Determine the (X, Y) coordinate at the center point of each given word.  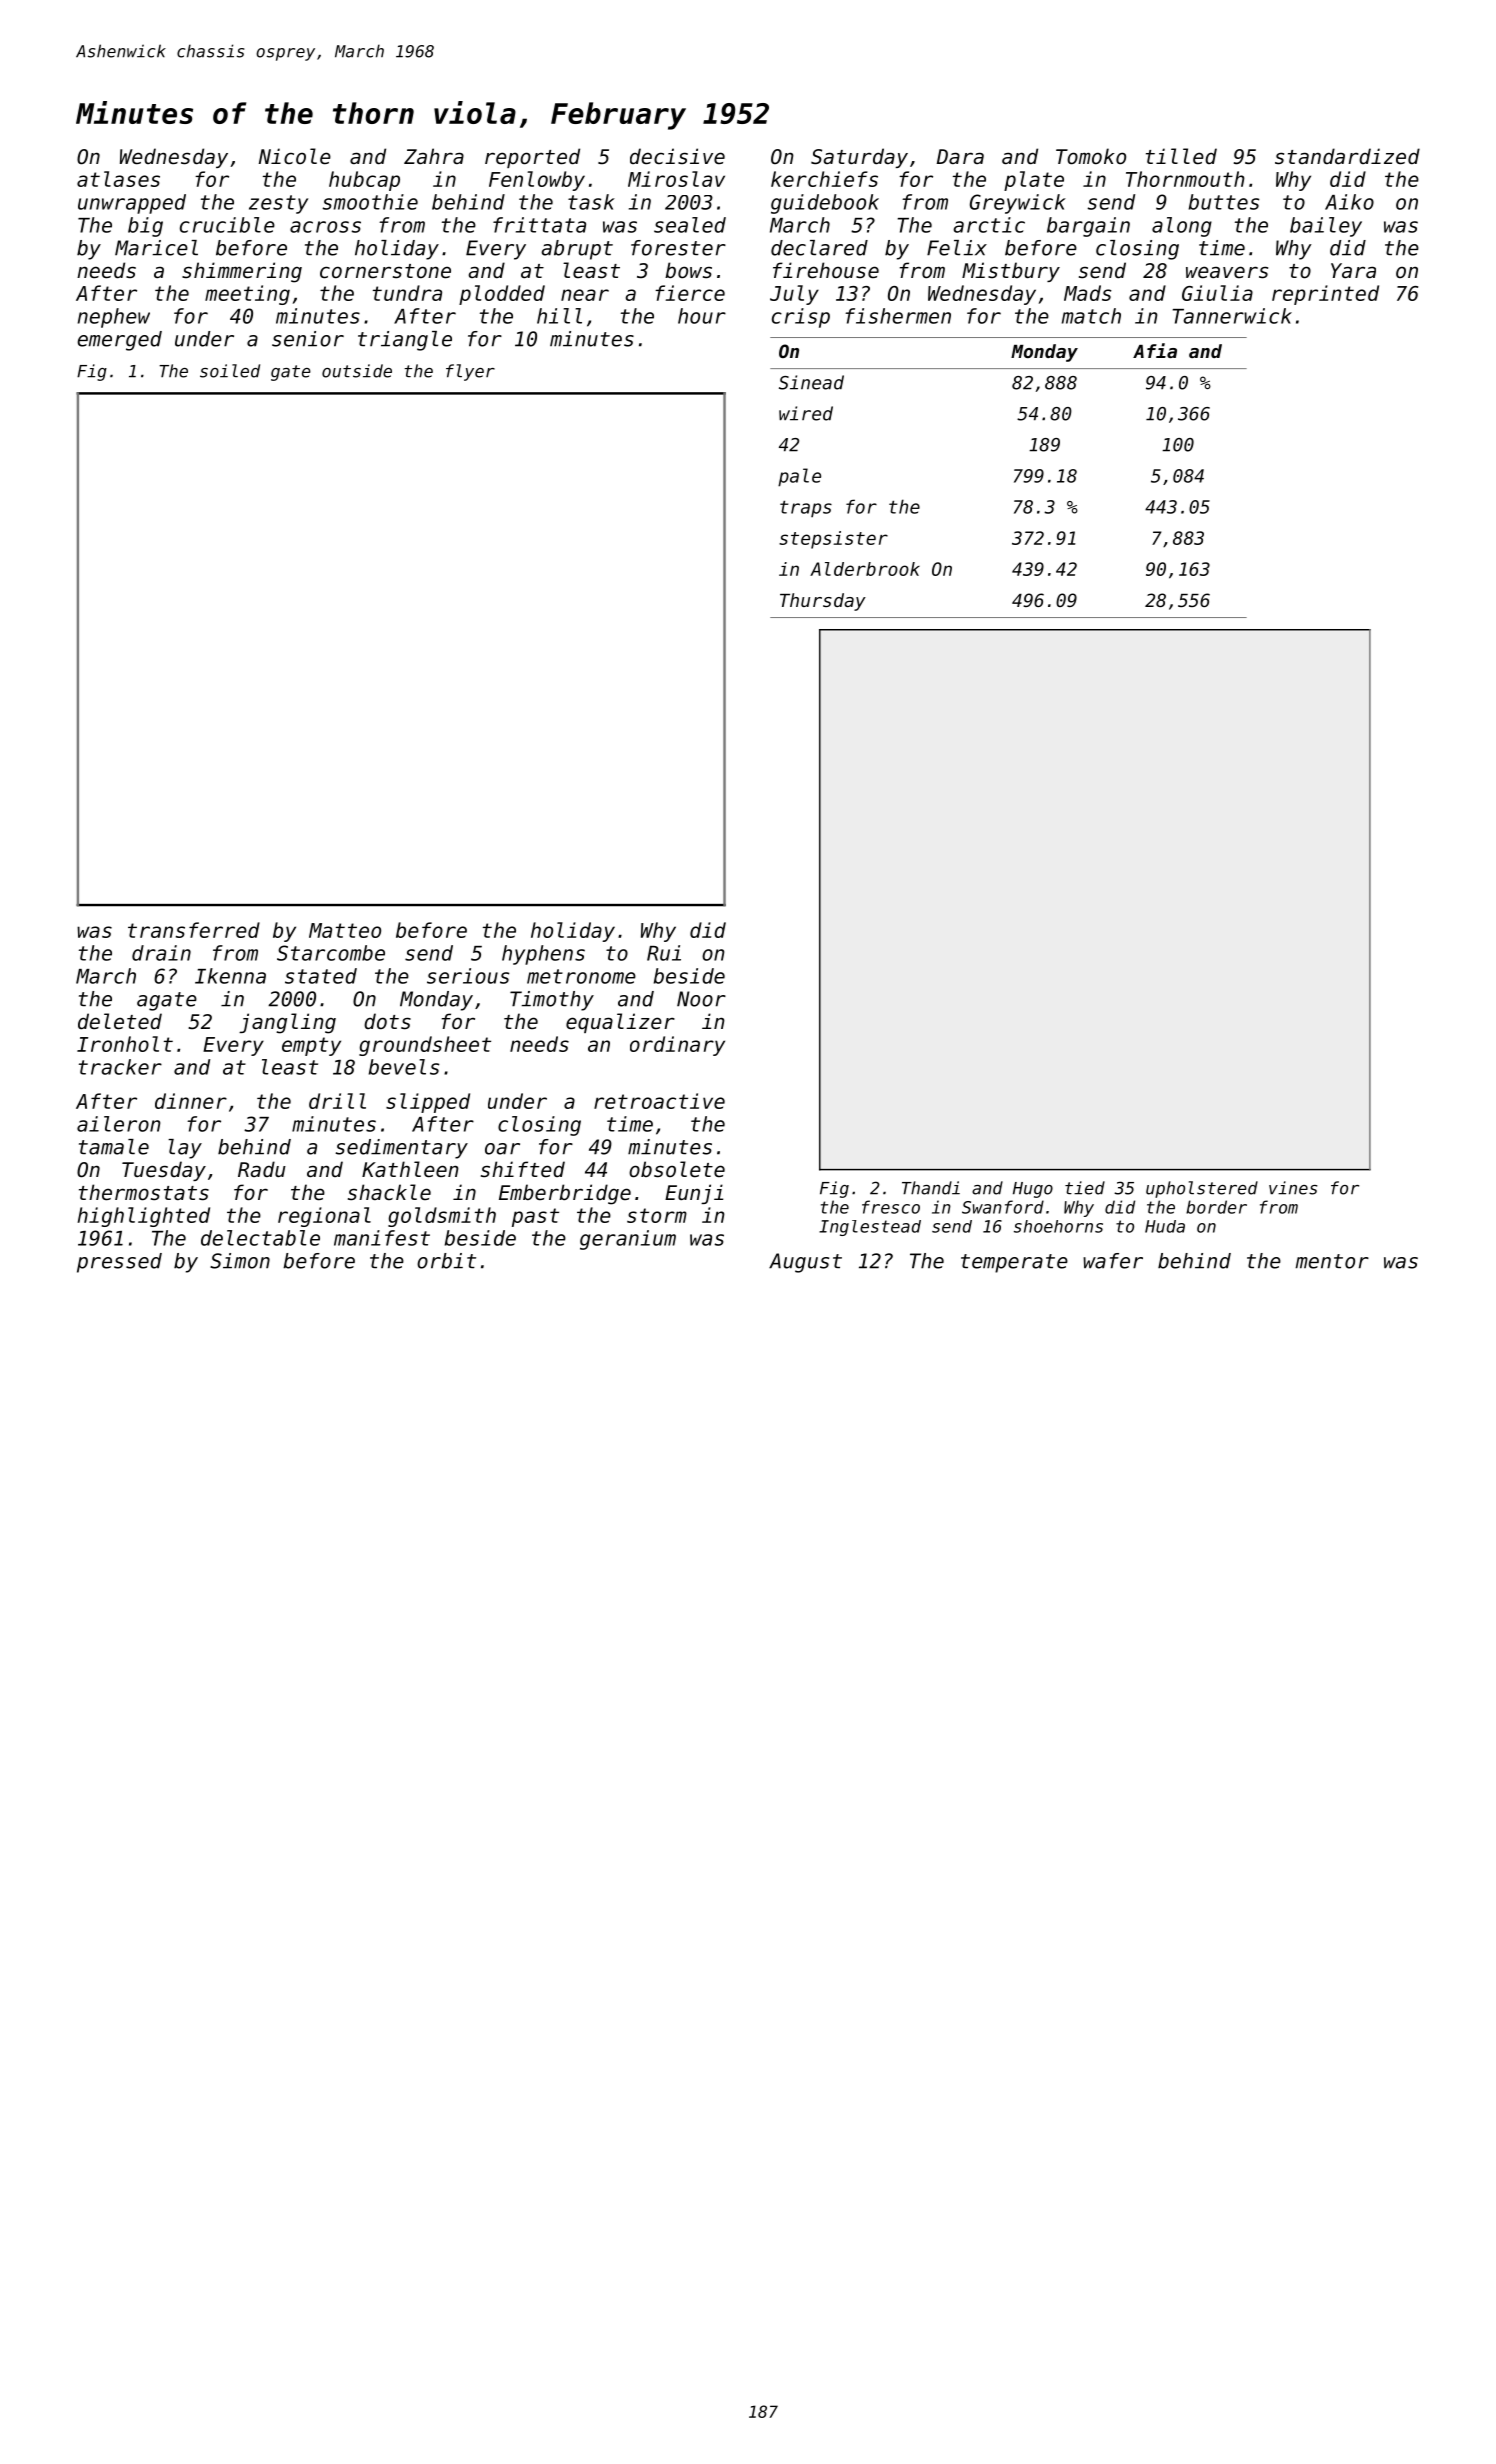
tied (1085, 1188)
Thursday (823, 602)
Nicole (295, 156)
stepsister (833, 540)
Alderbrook (865, 569)
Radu (262, 1169)
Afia (1155, 350)
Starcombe (331, 953)
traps (806, 509)
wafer (1113, 1261)
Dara (960, 156)
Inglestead (870, 1228)
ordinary (677, 1046)
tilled (1181, 156)
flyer (470, 372)
